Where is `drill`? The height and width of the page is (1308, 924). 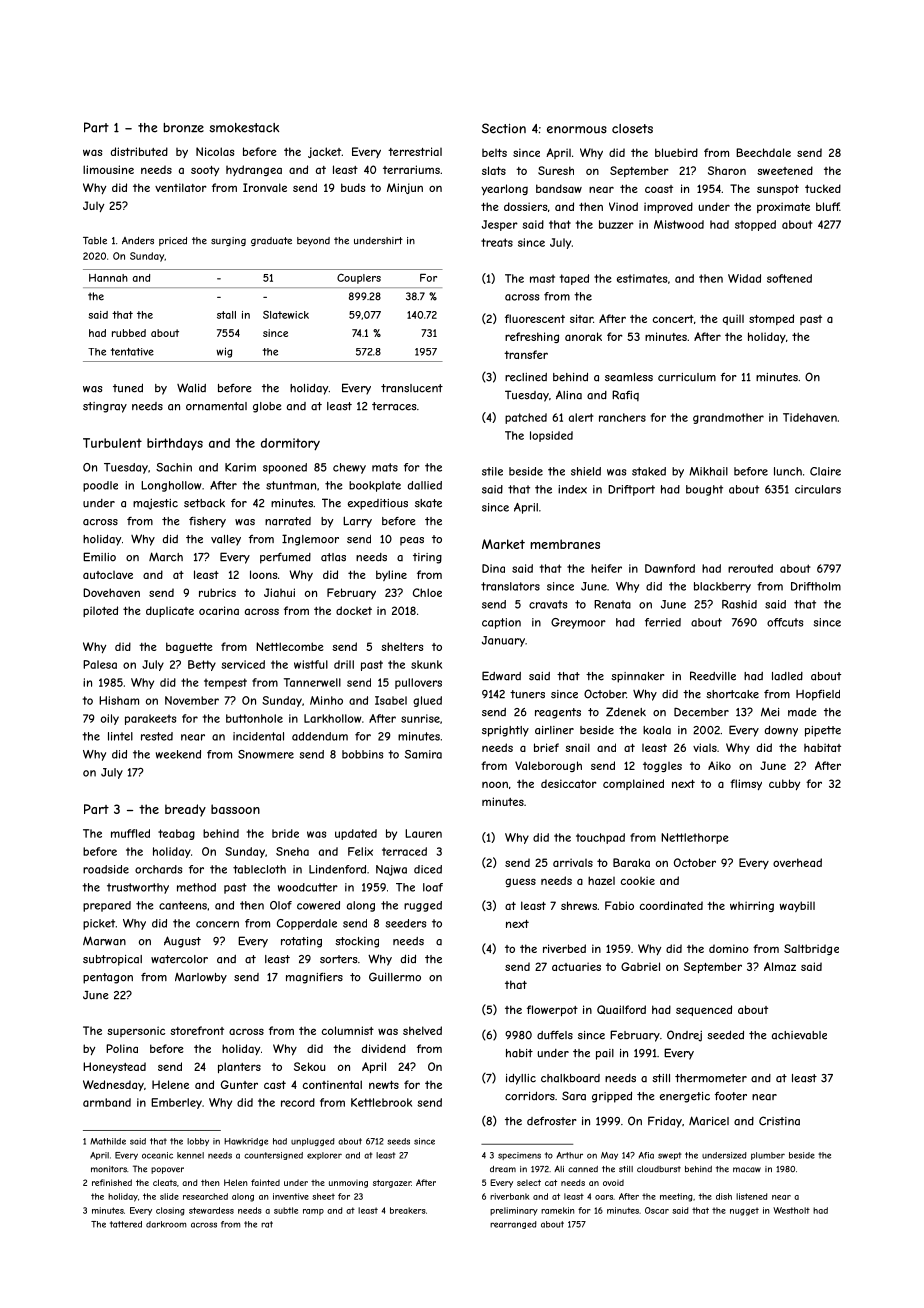 drill is located at coordinates (344, 664).
